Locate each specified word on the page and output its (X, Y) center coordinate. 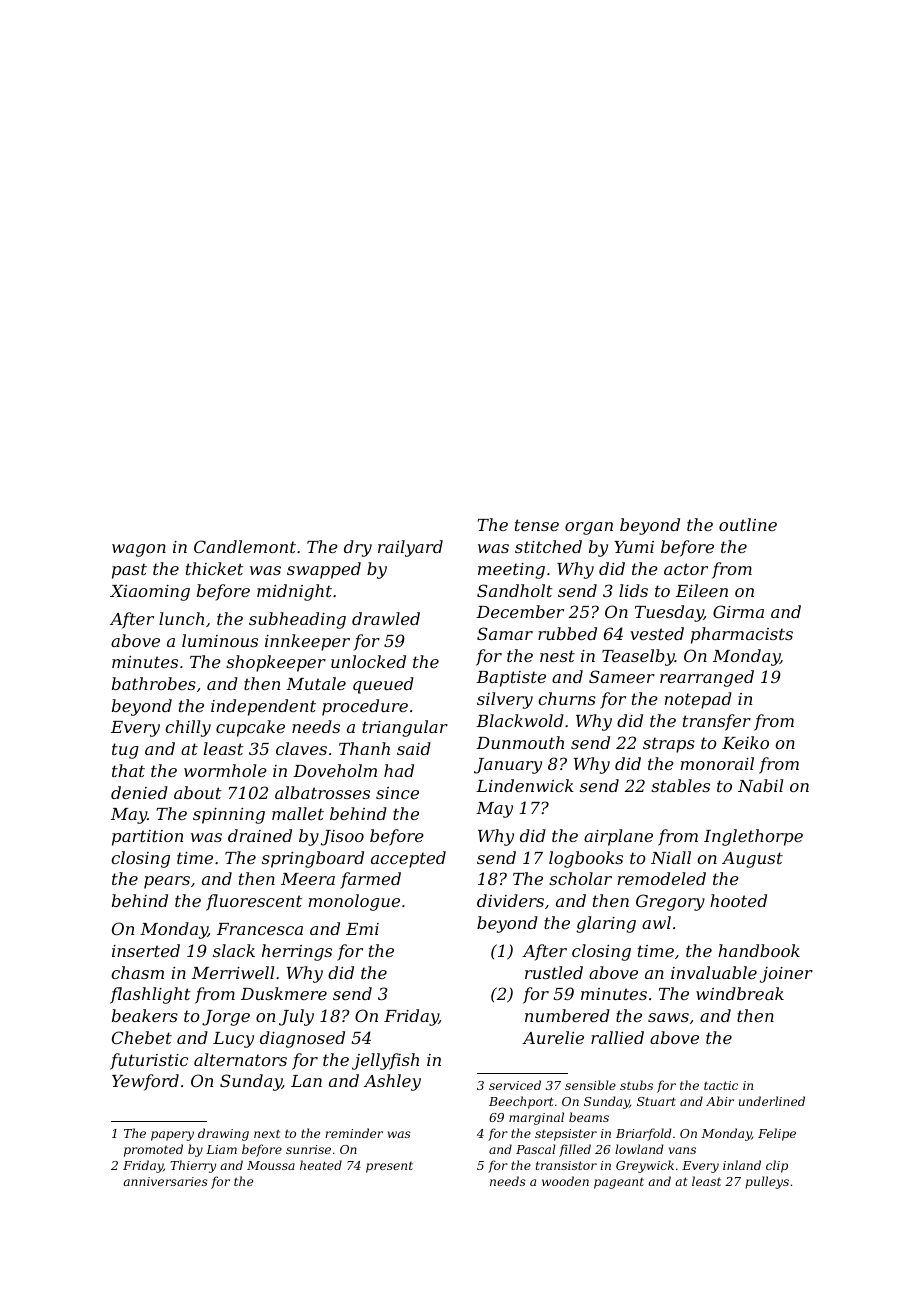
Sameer (622, 676)
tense (537, 525)
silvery (505, 700)
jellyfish (385, 1061)
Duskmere (284, 993)
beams (589, 1117)
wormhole (225, 770)
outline (748, 524)
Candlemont (245, 546)
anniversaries (165, 1181)
